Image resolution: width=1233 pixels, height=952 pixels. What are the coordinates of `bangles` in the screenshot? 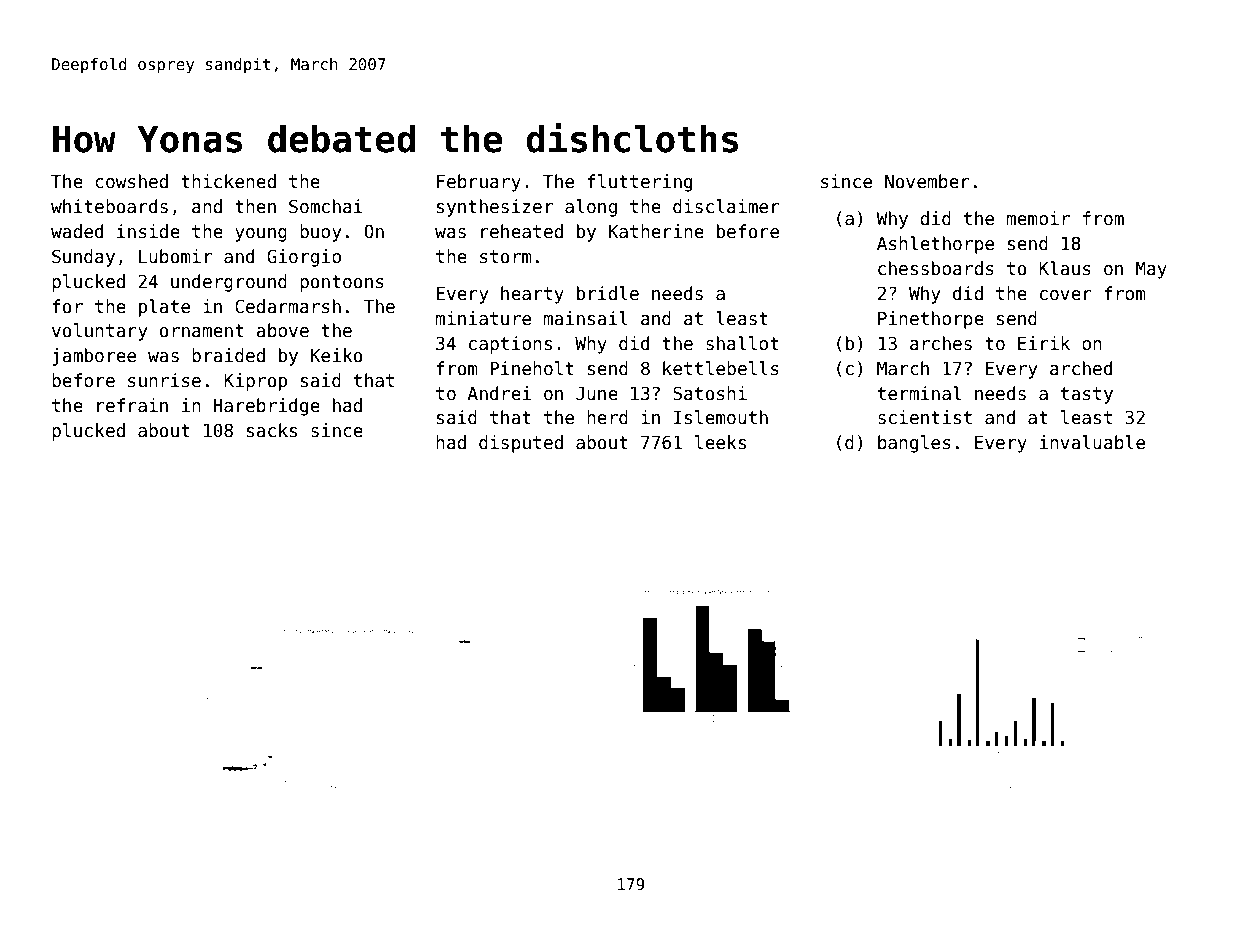 It's located at (914, 444).
